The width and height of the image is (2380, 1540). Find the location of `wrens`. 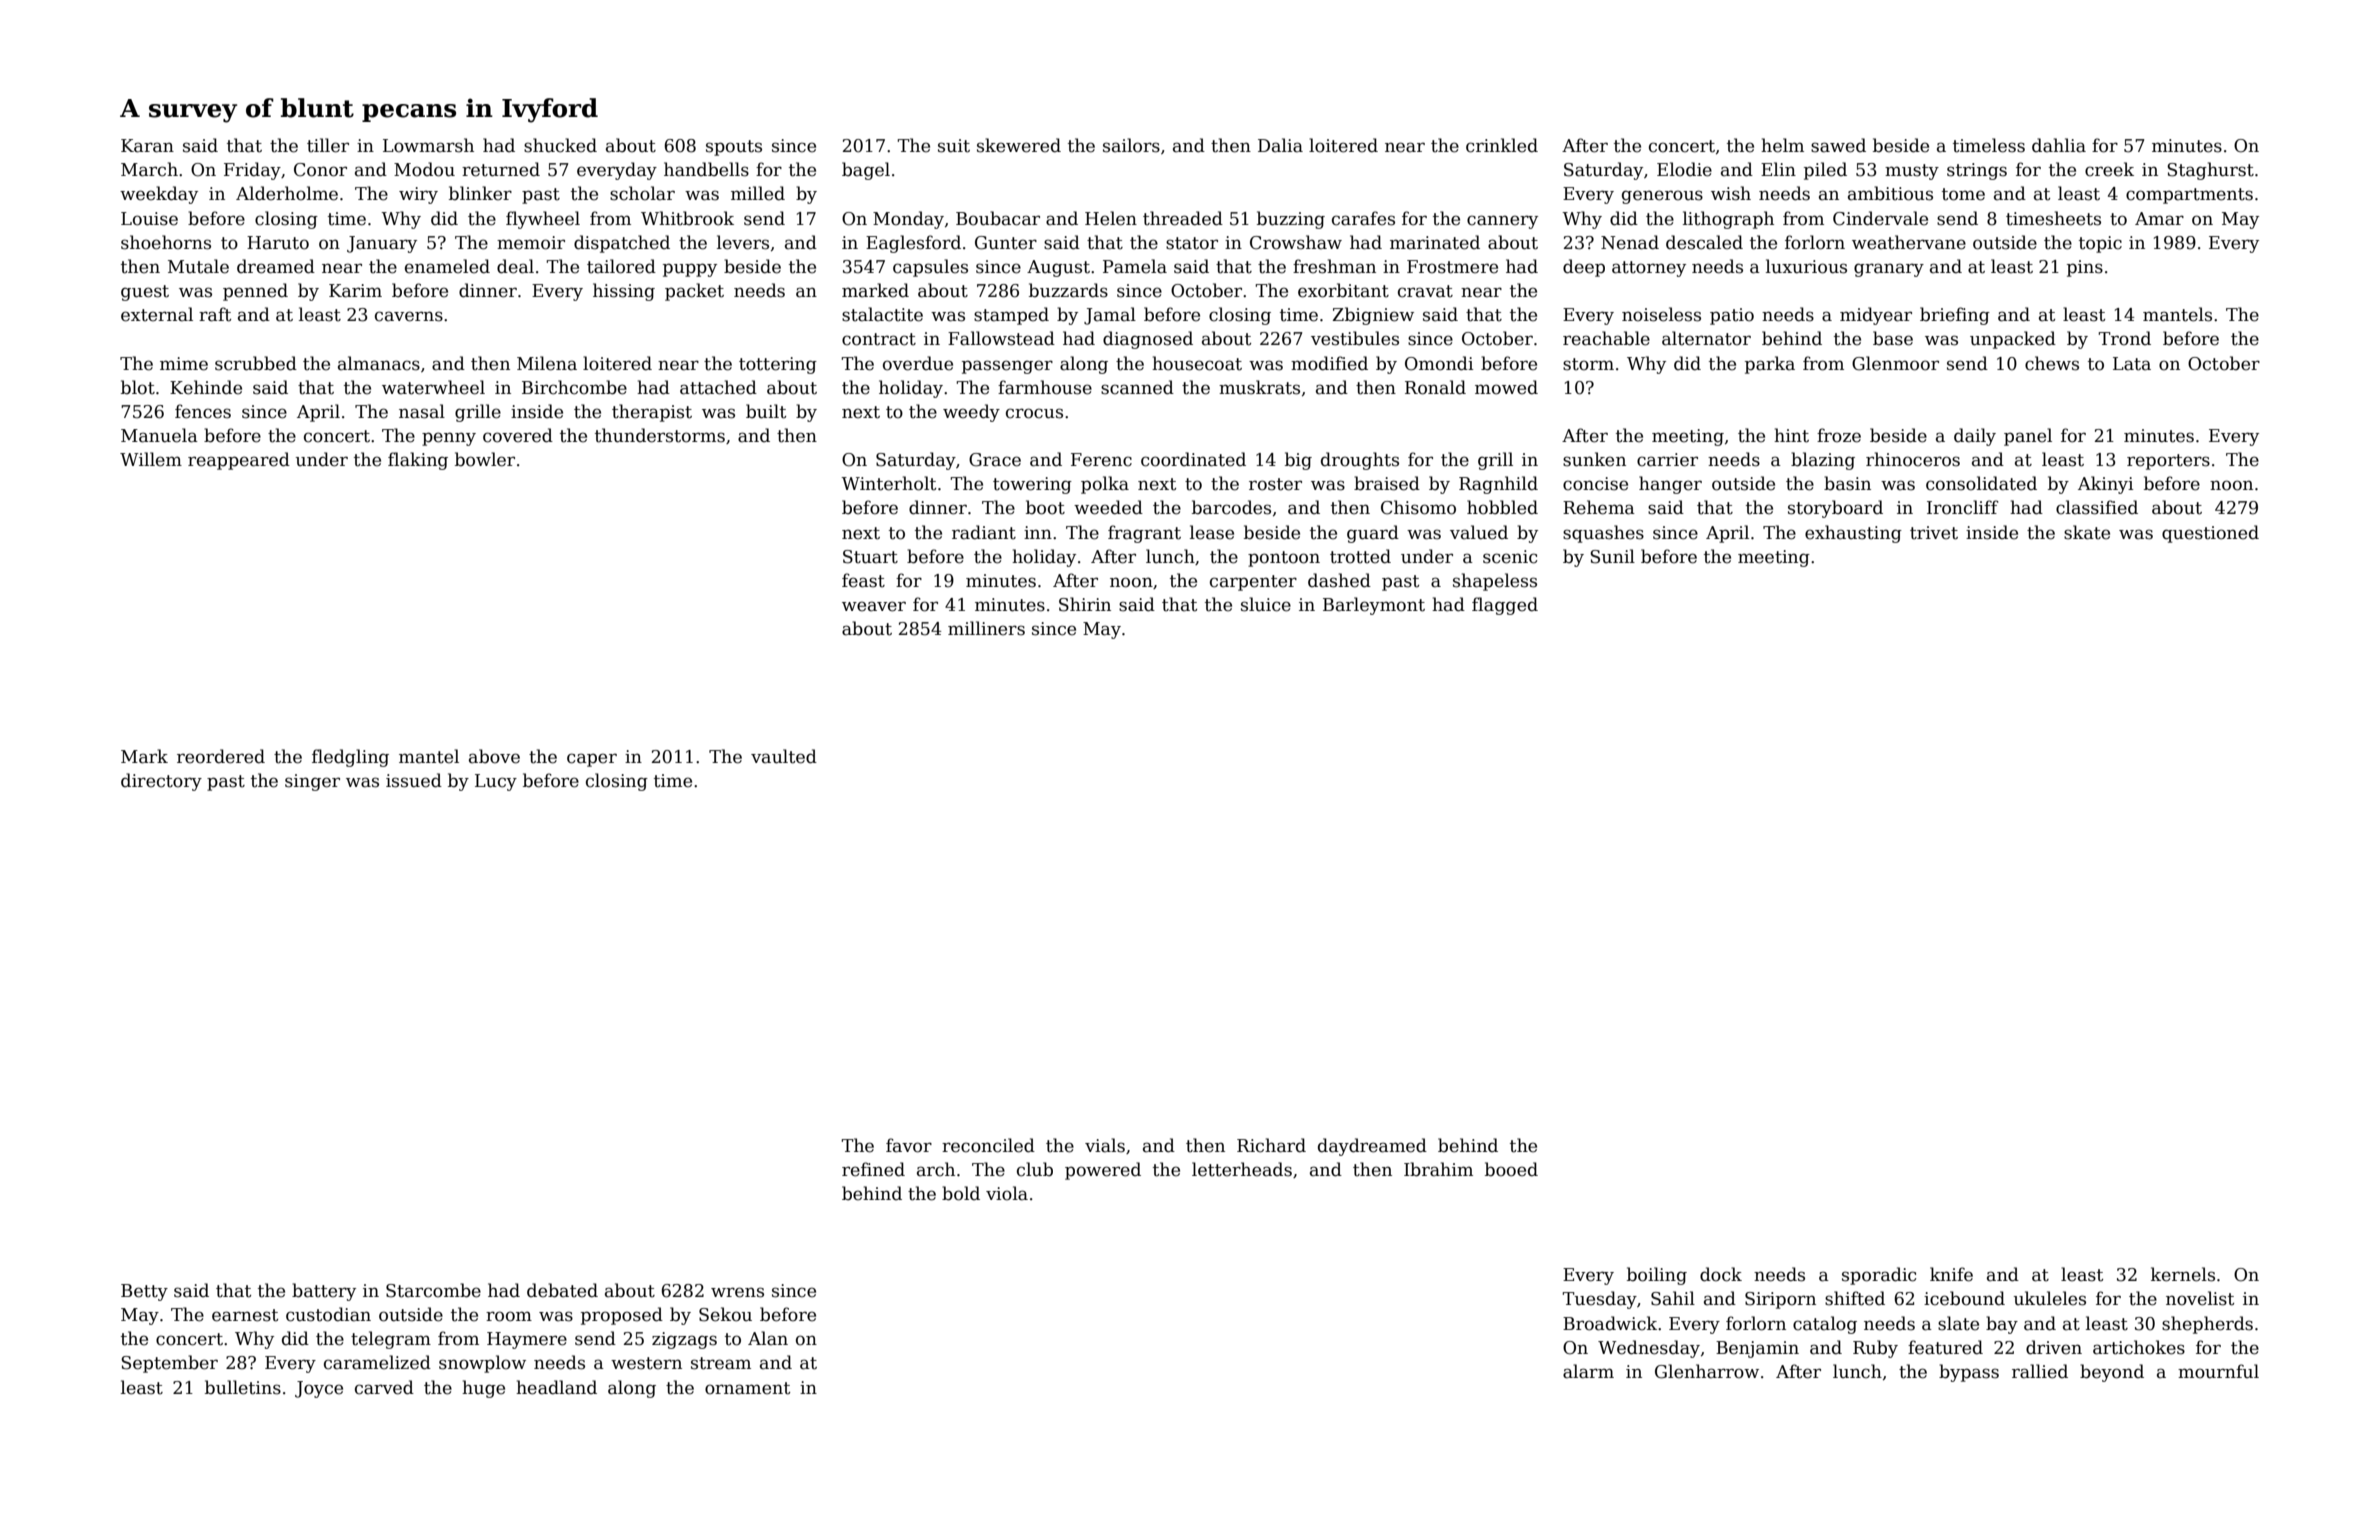

wrens is located at coordinates (737, 1292).
